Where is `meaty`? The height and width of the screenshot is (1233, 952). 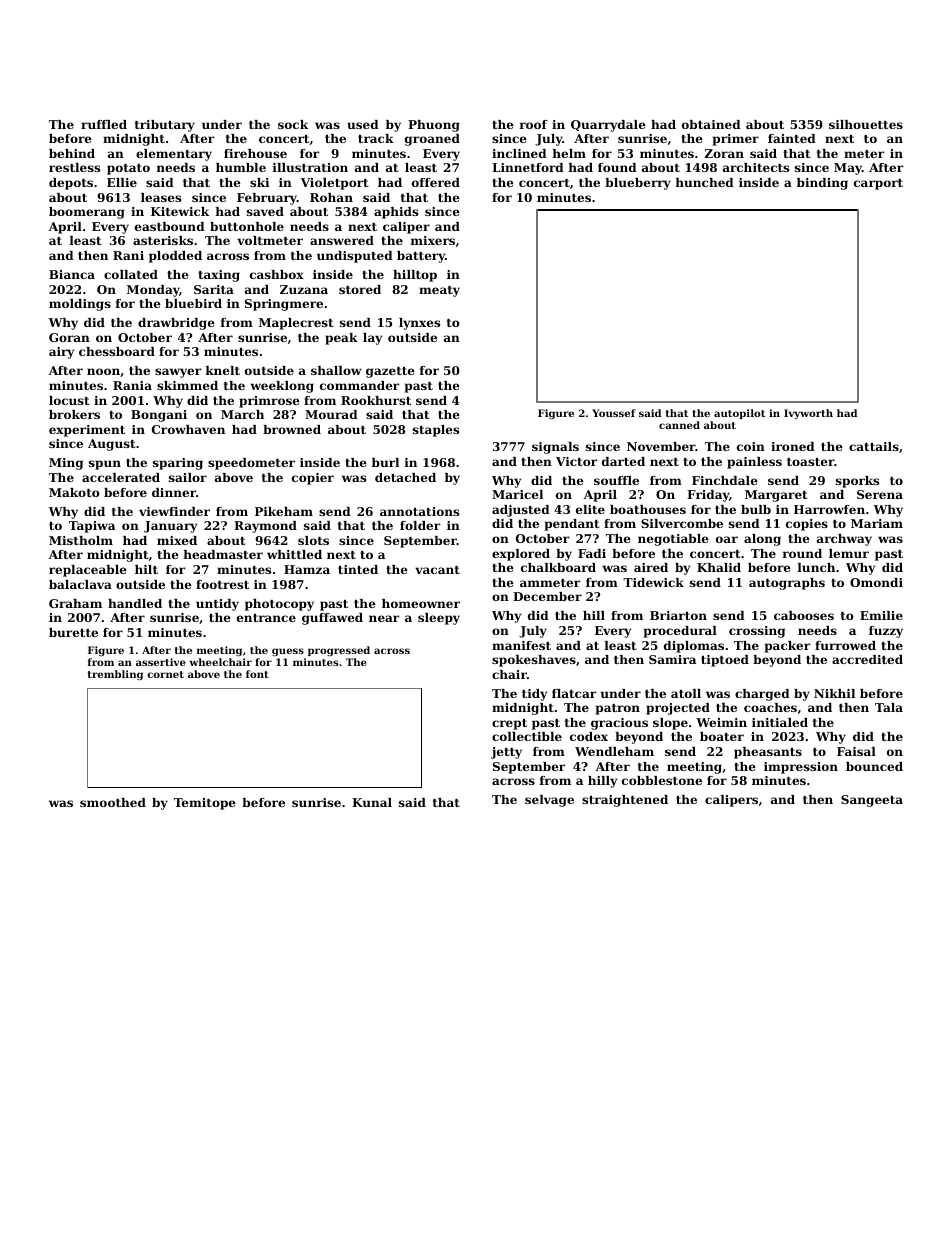 meaty is located at coordinates (439, 291).
